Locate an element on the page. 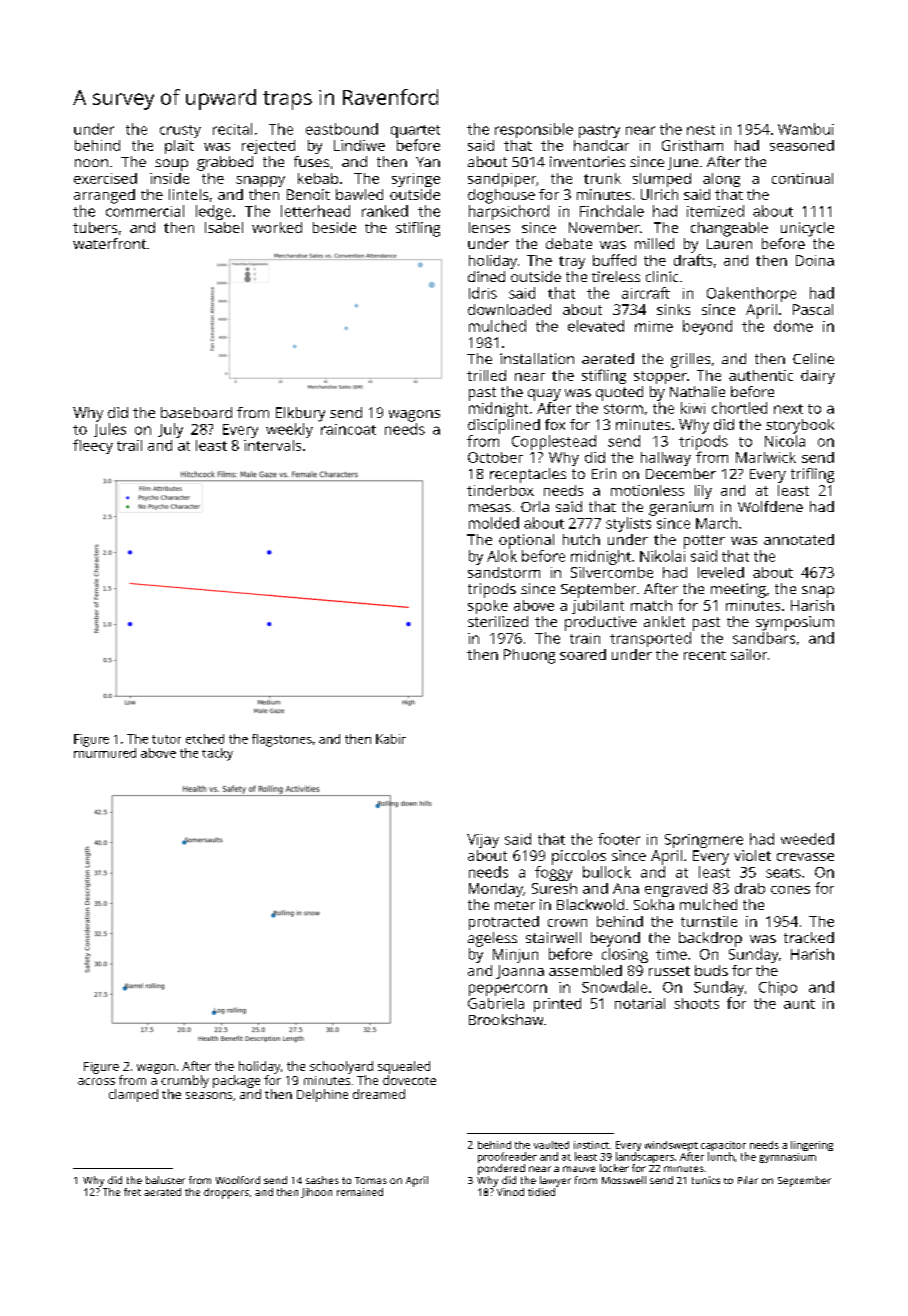 This document has width=908, height=1316. trilled is located at coordinates (486, 375).
